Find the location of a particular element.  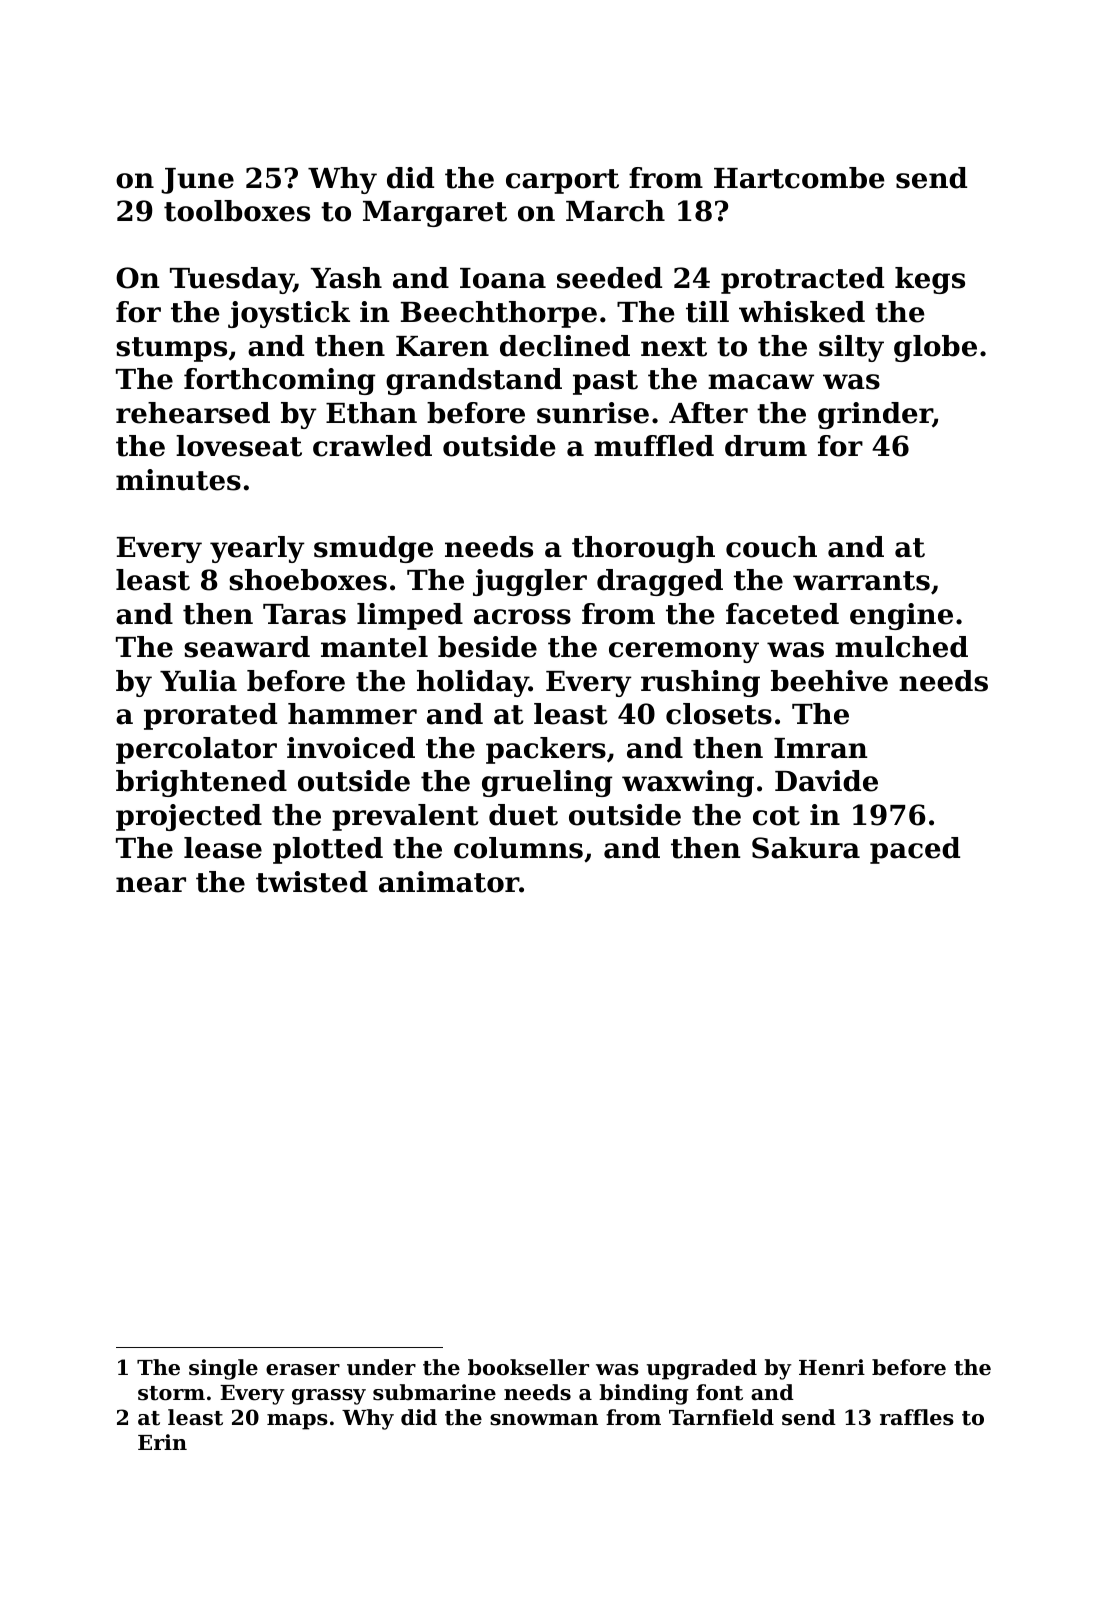

grinder is located at coordinates (875, 415).
